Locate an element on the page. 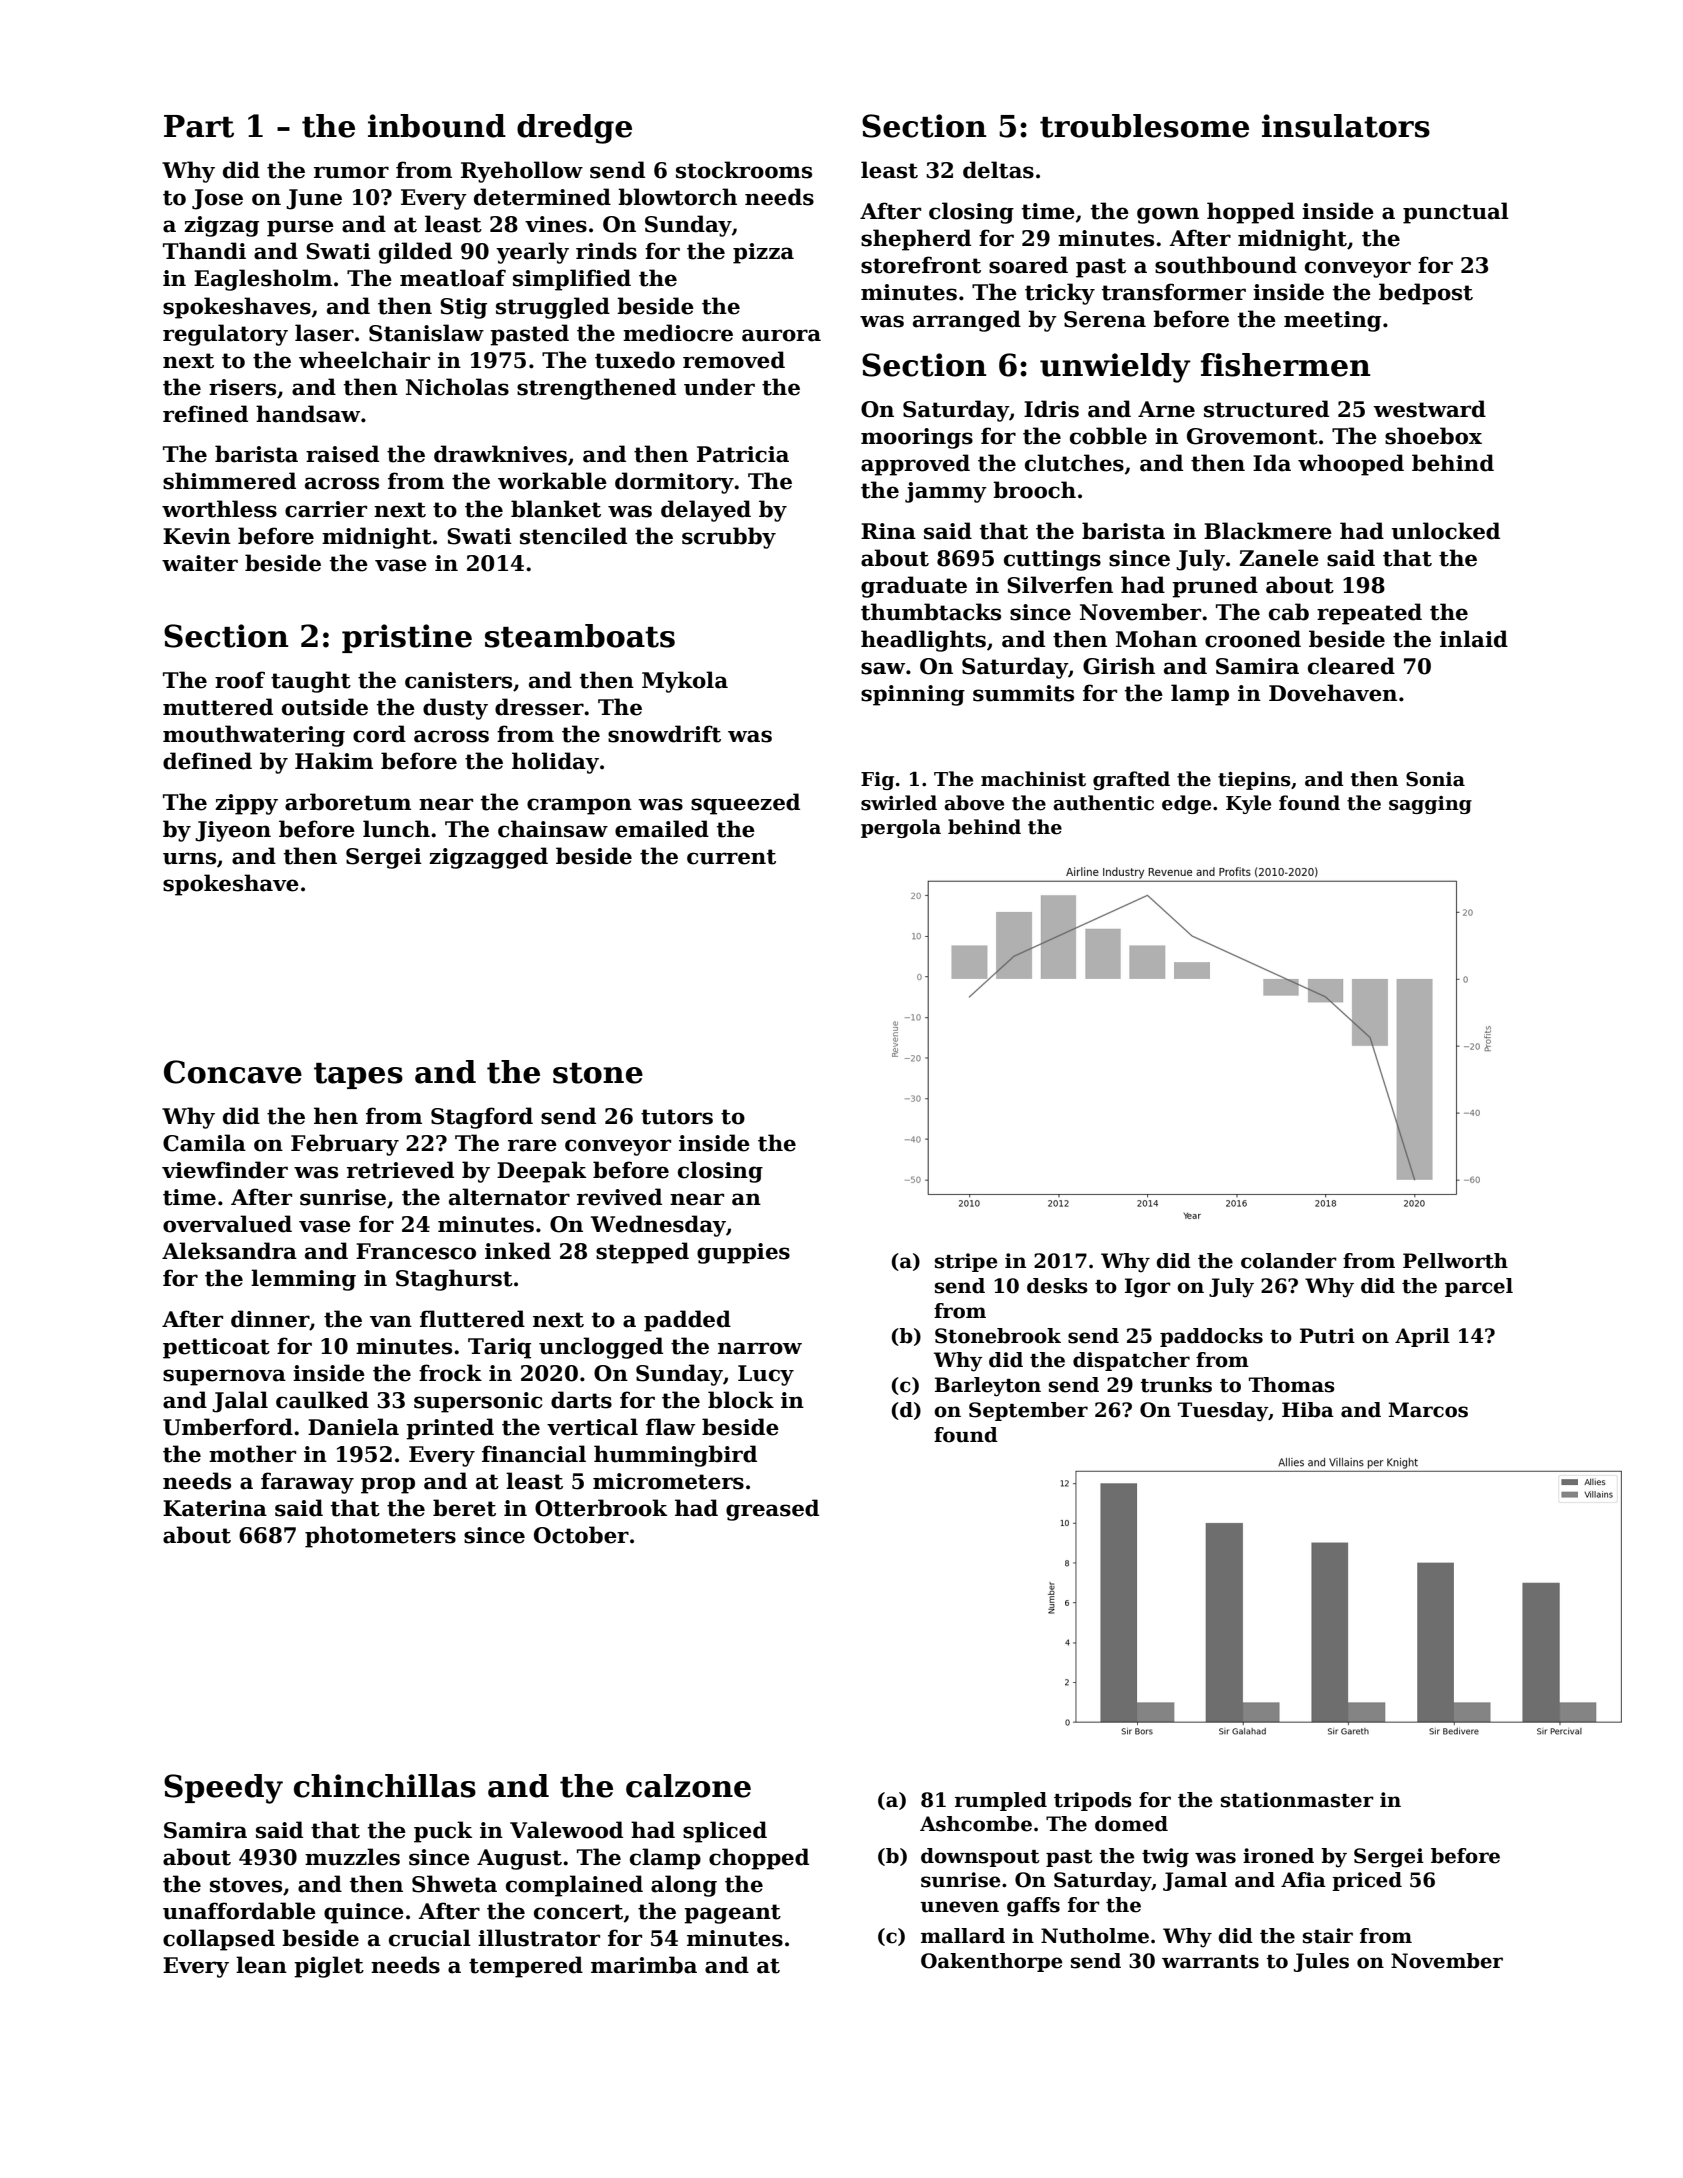  graduate is located at coordinates (914, 587).
